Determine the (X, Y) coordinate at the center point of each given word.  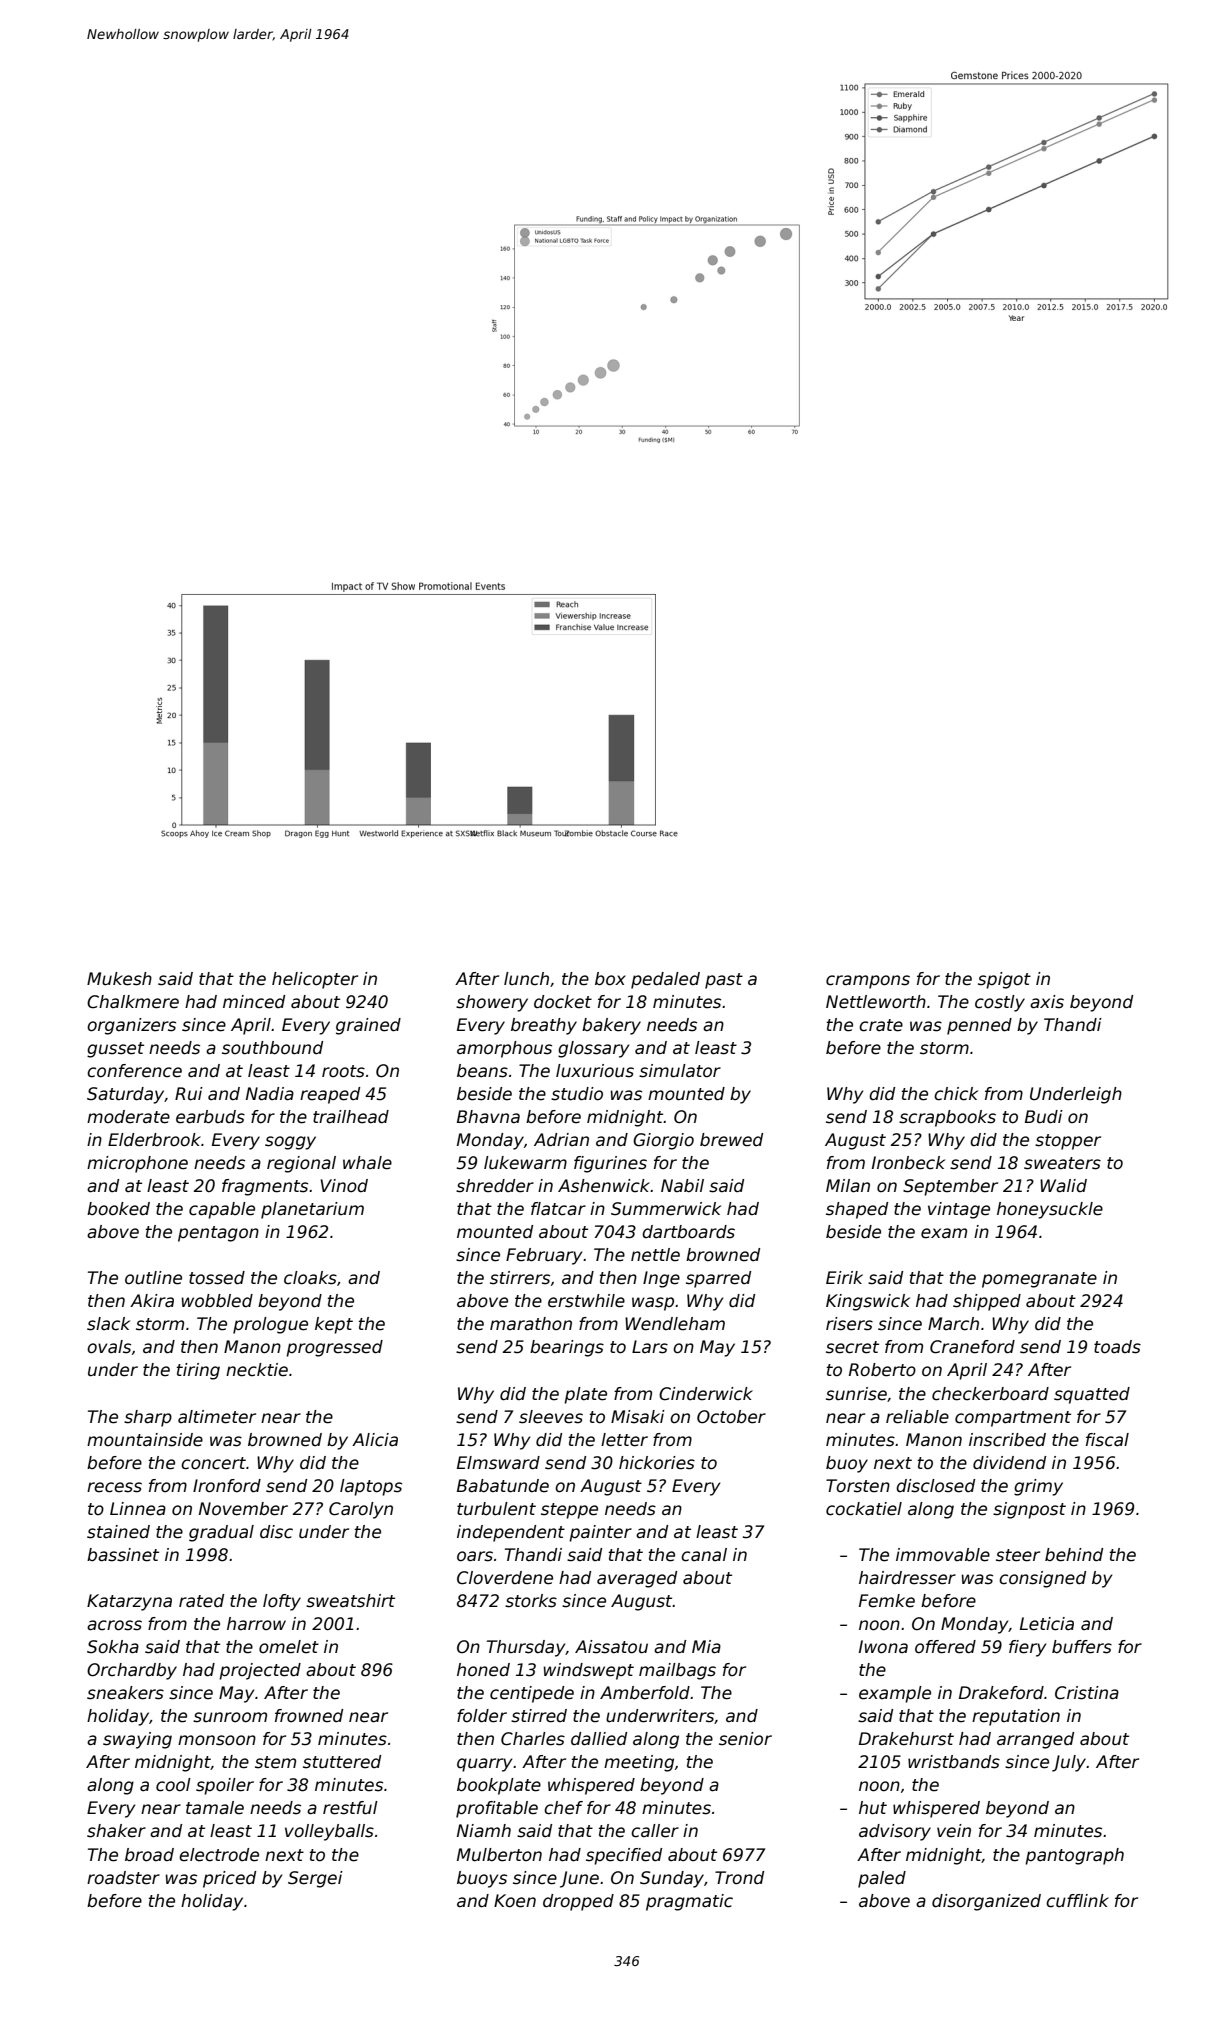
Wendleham (675, 1324)
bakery (611, 1026)
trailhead (351, 1117)
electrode (219, 1855)
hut (873, 1808)
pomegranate (1039, 1280)
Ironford (227, 1486)
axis (1047, 1002)
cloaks (310, 1278)
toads (1117, 1347)
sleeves (551, 1417)
